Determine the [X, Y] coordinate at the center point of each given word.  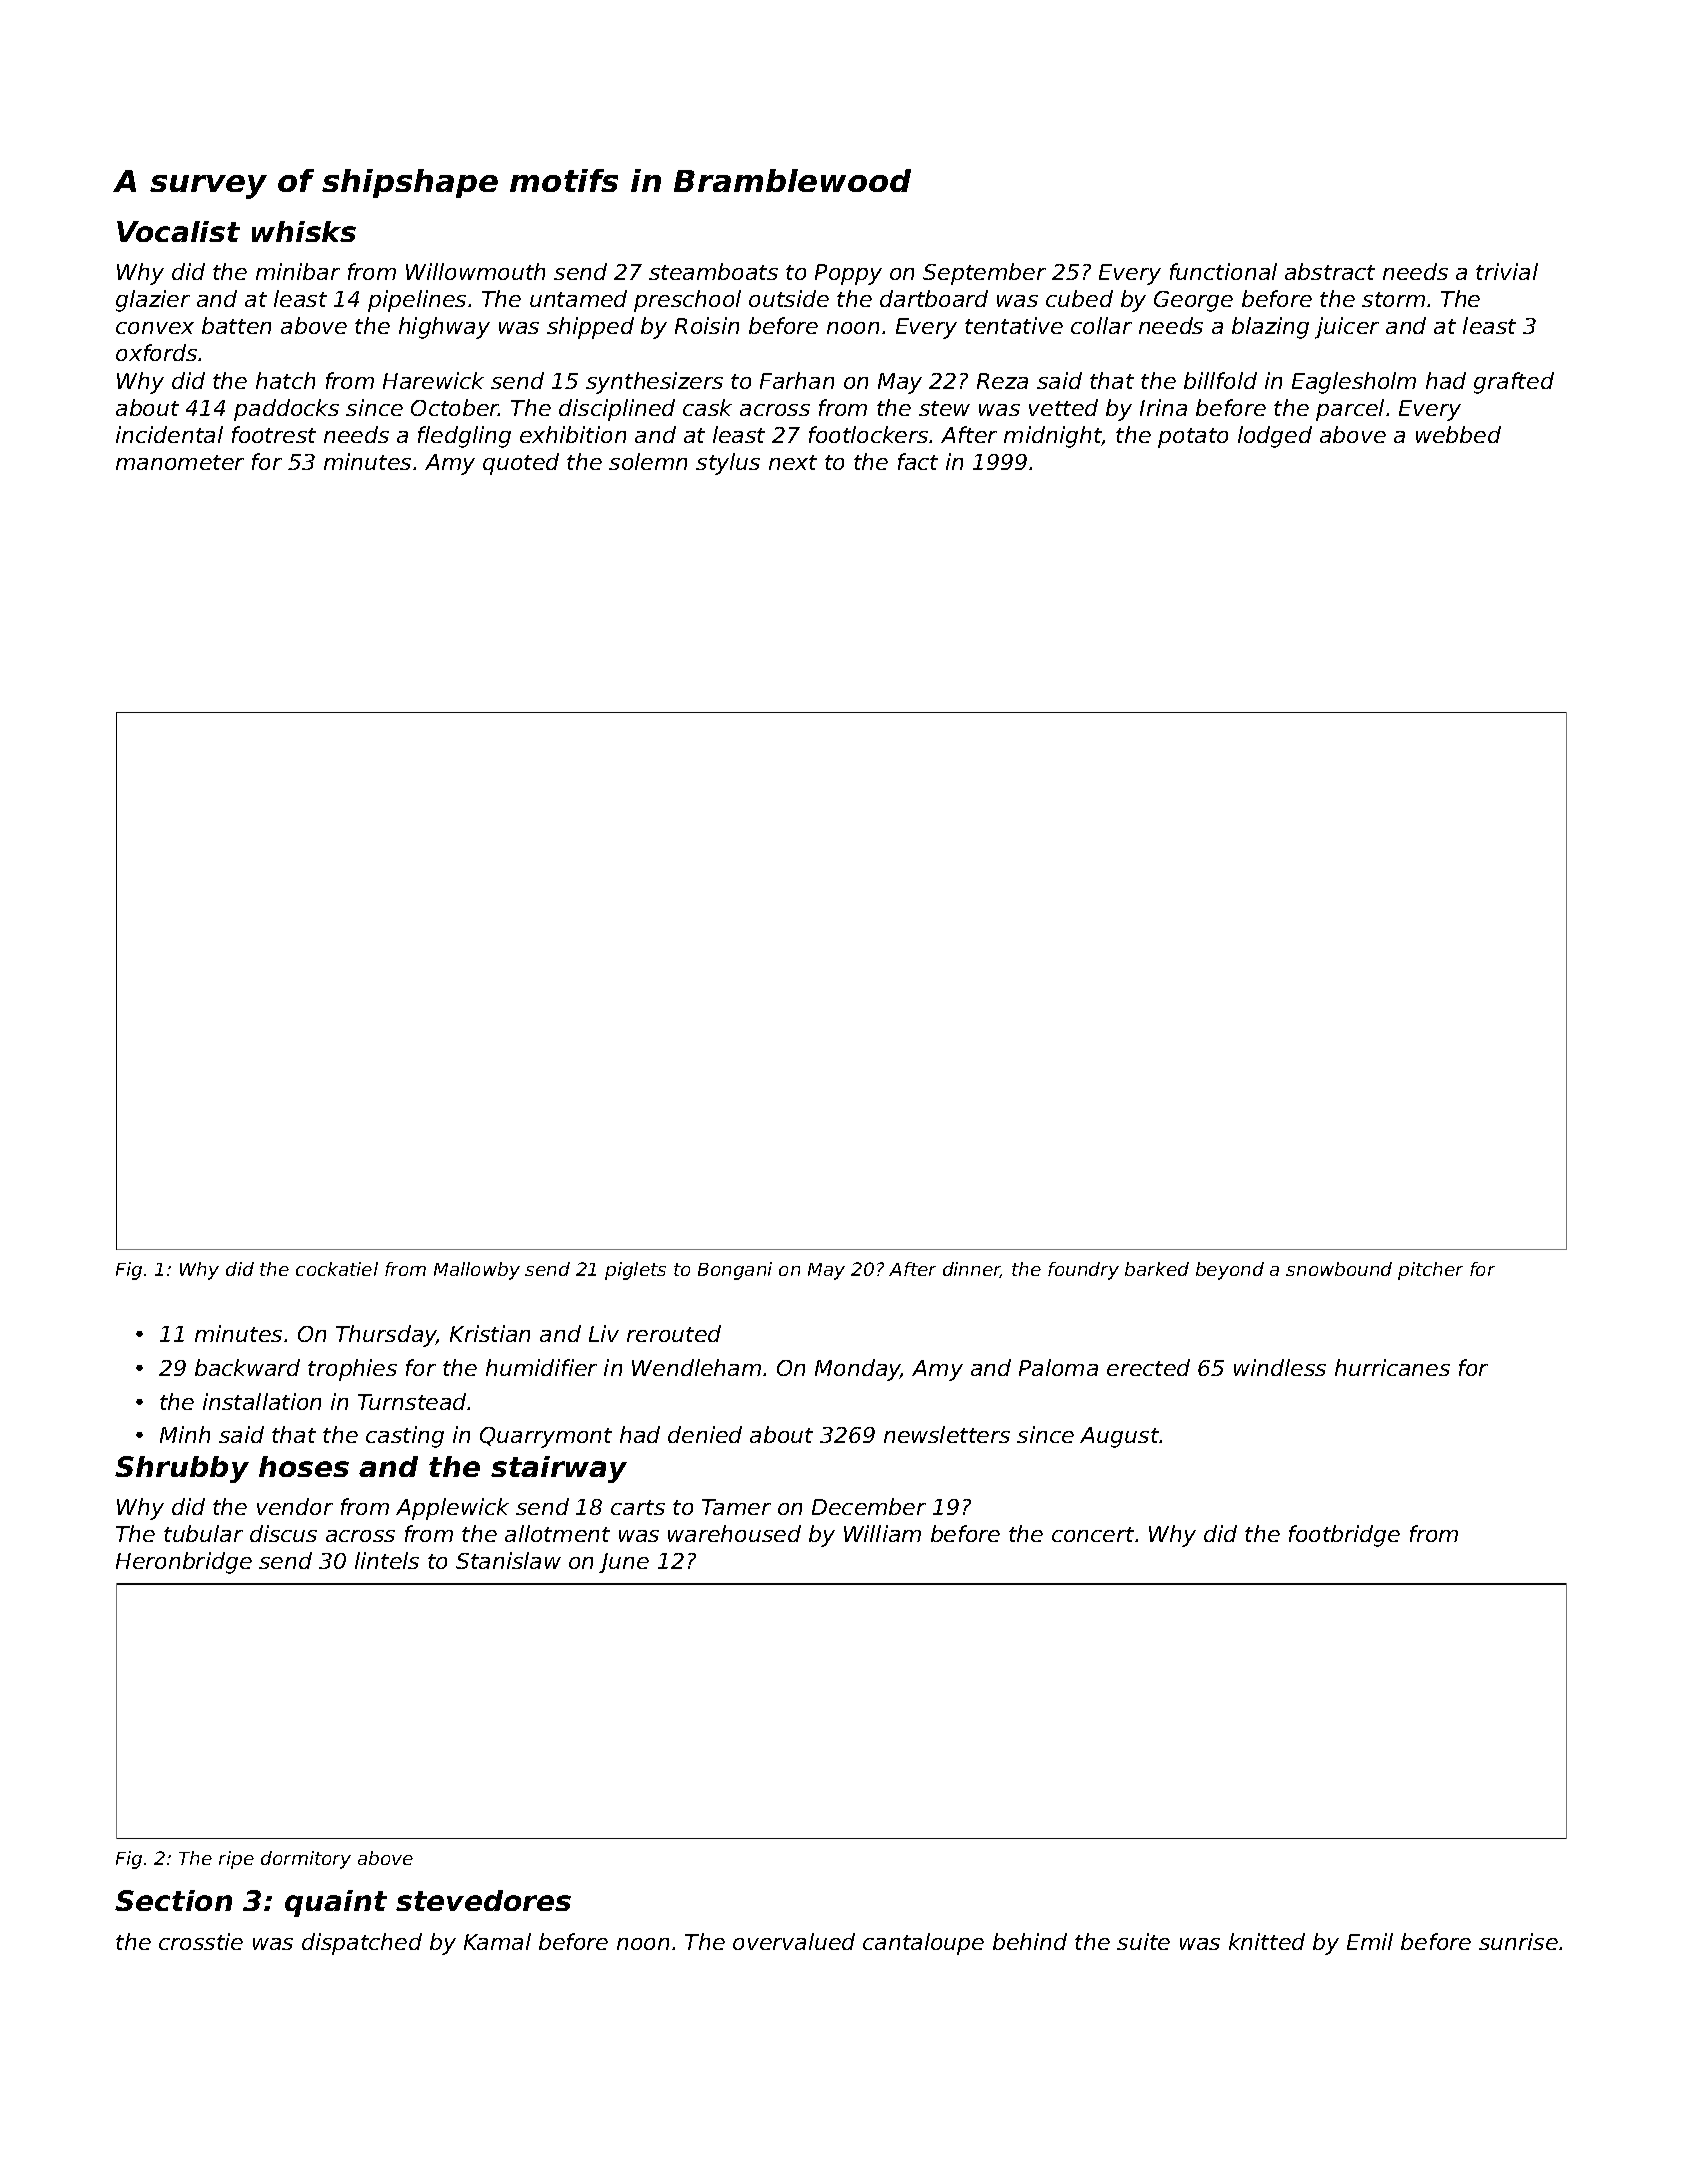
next [793, 462]
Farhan [797, 380]
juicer [1347, 328]
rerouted [674, 1333]
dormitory [306, 1860]
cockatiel [337, 1269]
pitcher [1430, 1271]
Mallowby [477, 1271]
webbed [1458, 434]
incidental [169, 434]
